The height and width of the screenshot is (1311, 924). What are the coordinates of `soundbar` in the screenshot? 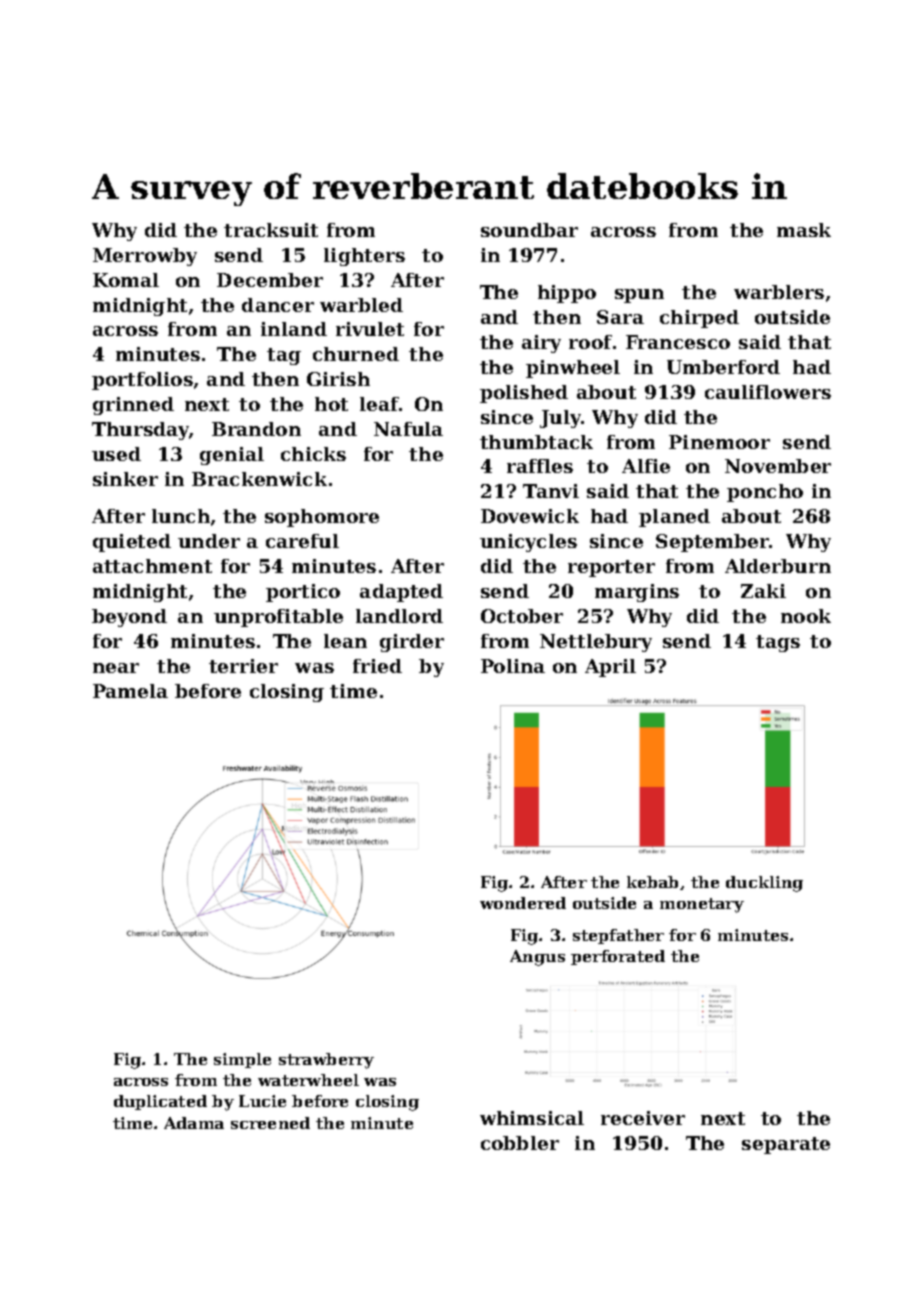 It's located at (529, 230).
